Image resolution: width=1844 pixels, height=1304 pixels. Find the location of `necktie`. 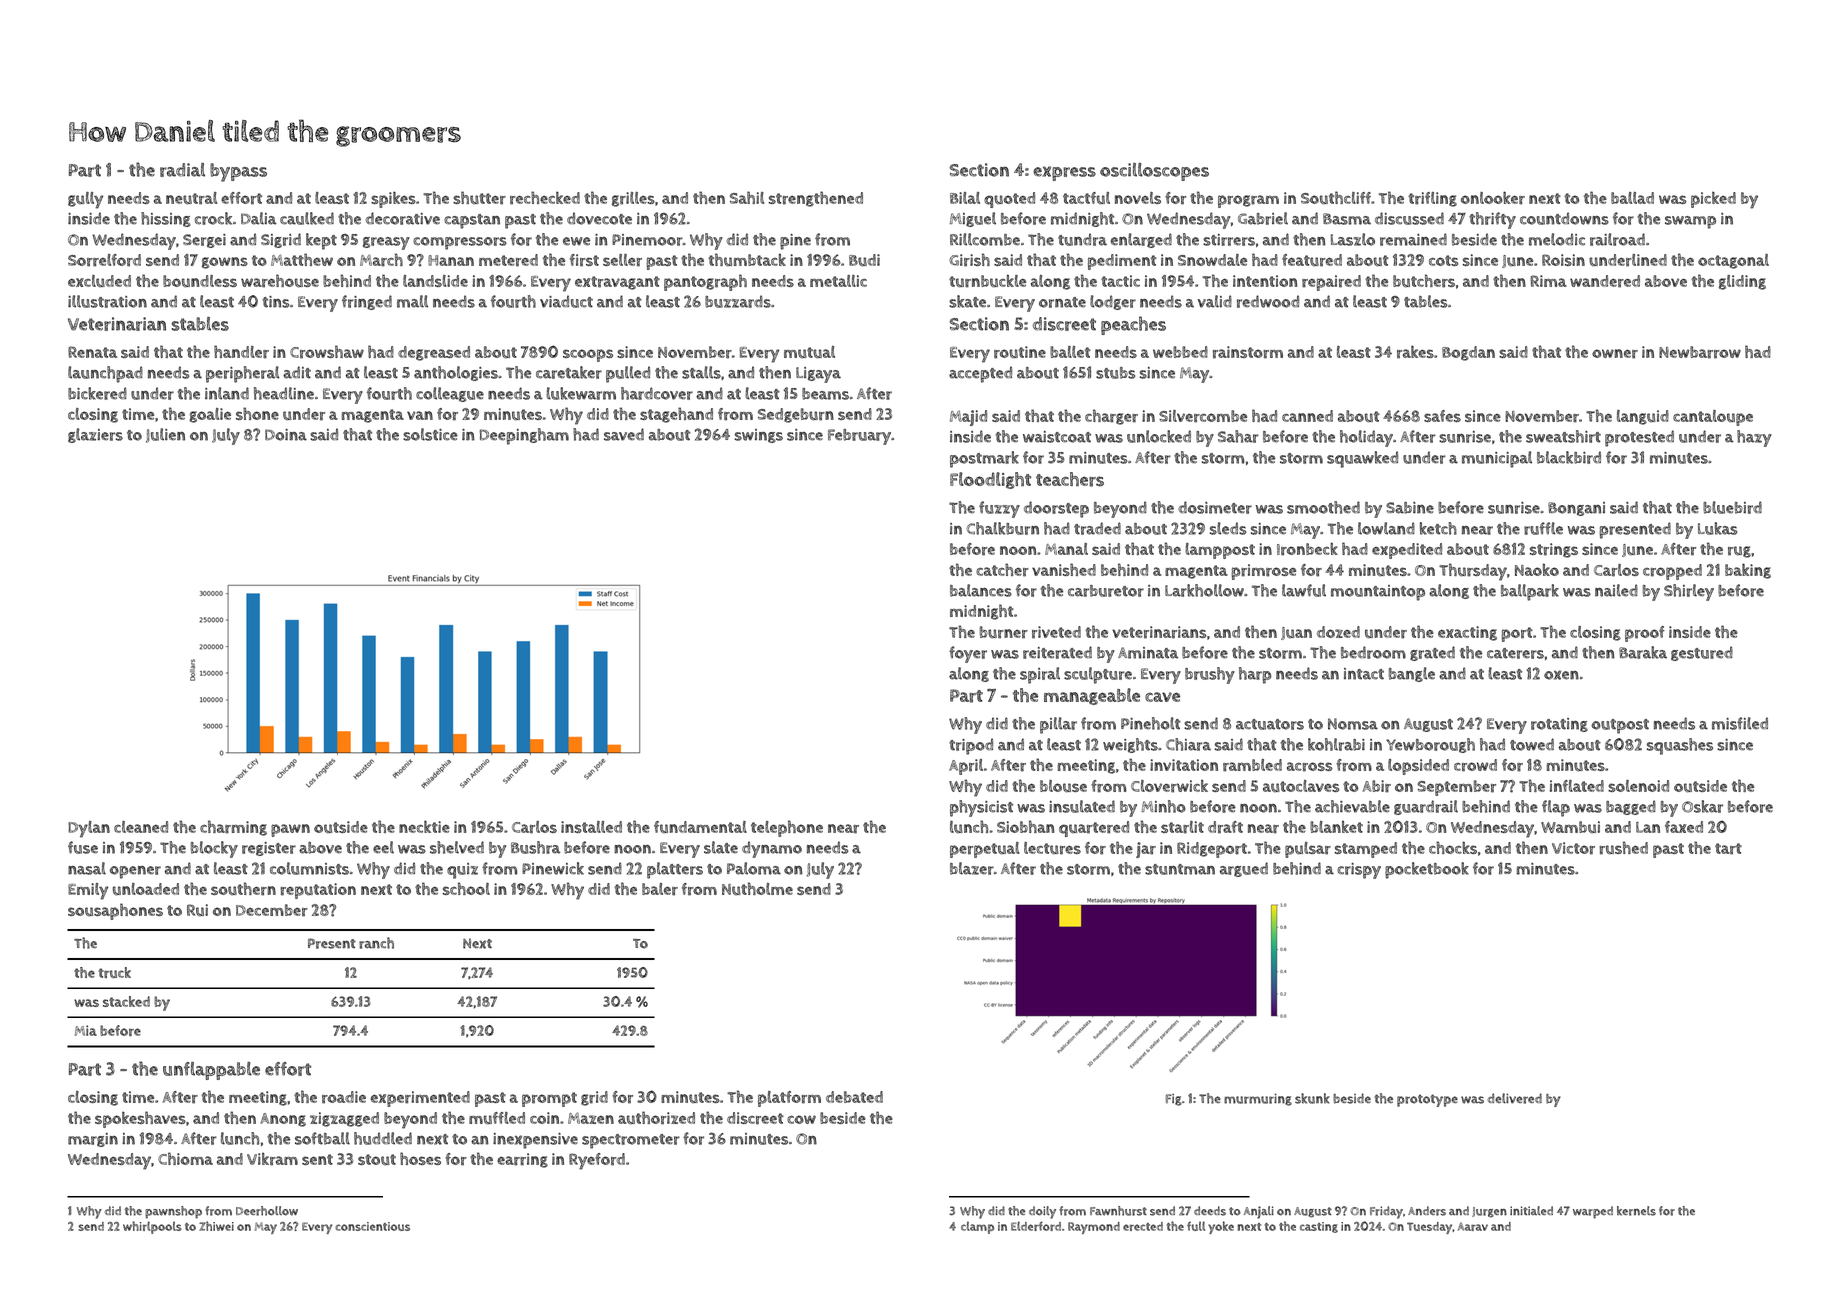

necktie is located at coordinates (424, 826).
